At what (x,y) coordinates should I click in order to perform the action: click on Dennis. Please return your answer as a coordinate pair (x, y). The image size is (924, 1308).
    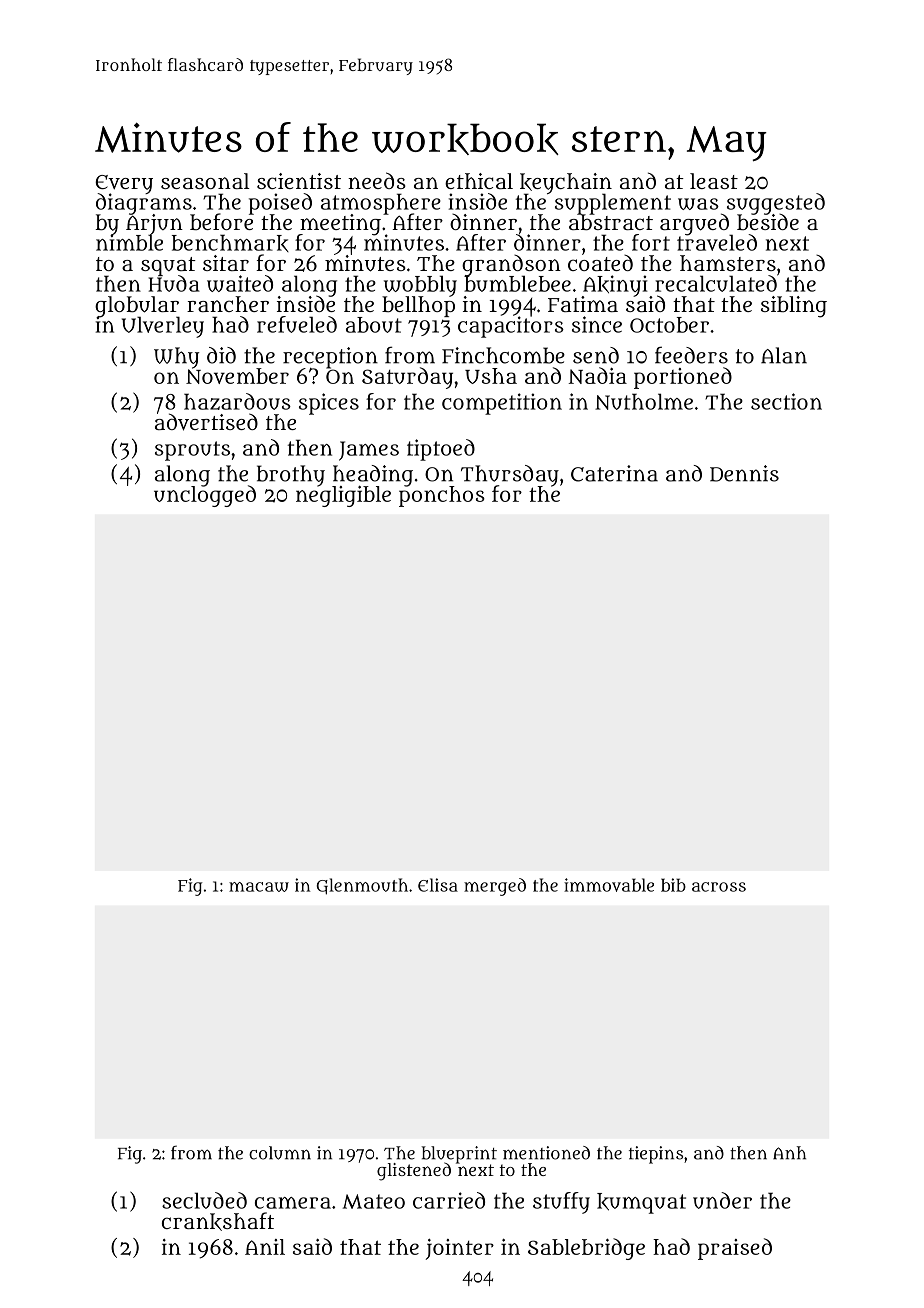
    Looking at the image, I should click on (744, 473).
